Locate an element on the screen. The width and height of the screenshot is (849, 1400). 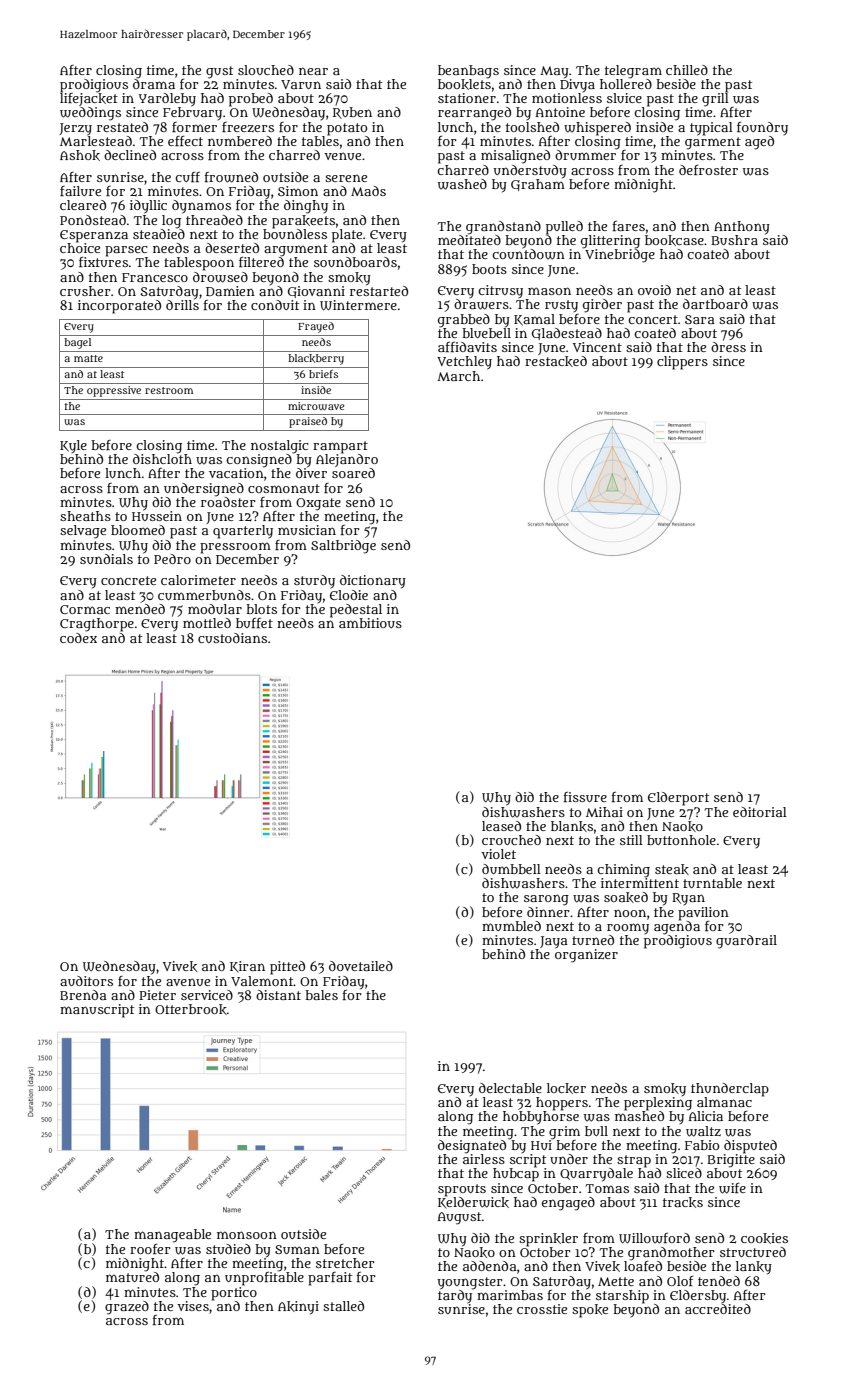
stretcher is located at coordinates (345, 1263).
